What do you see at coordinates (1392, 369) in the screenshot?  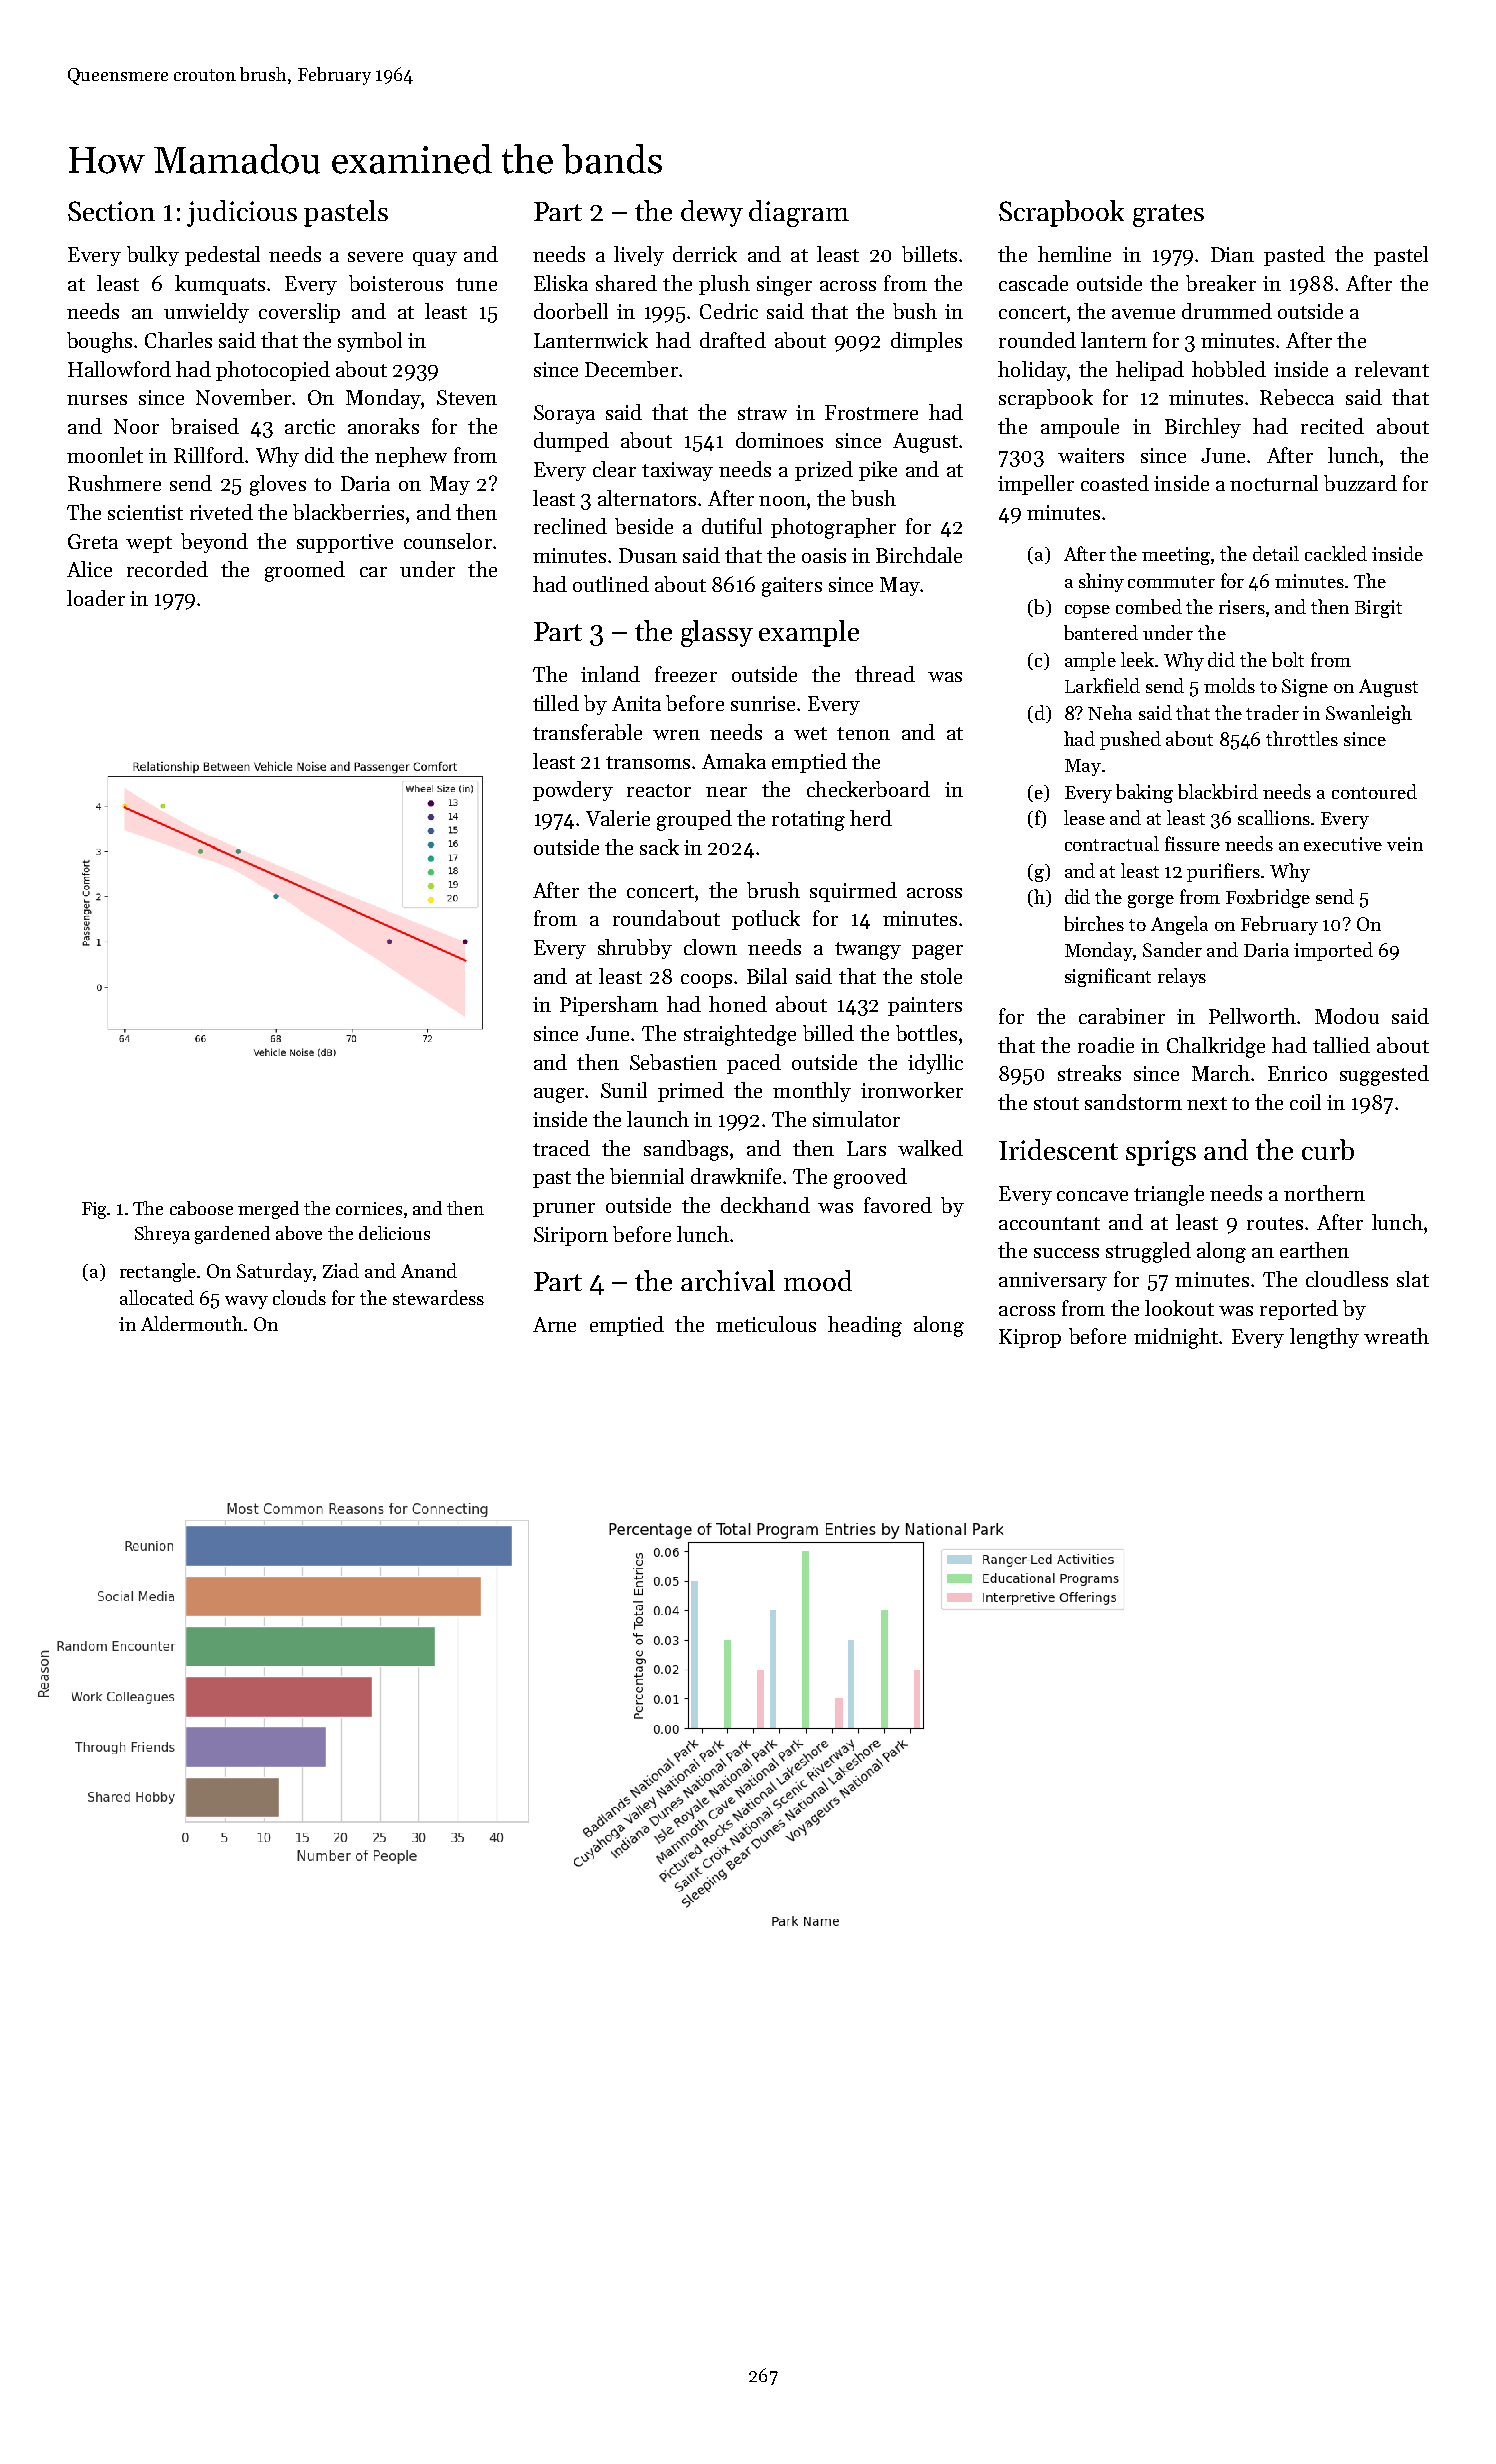 I see `relevant` at bounding box center [1392, 369].
